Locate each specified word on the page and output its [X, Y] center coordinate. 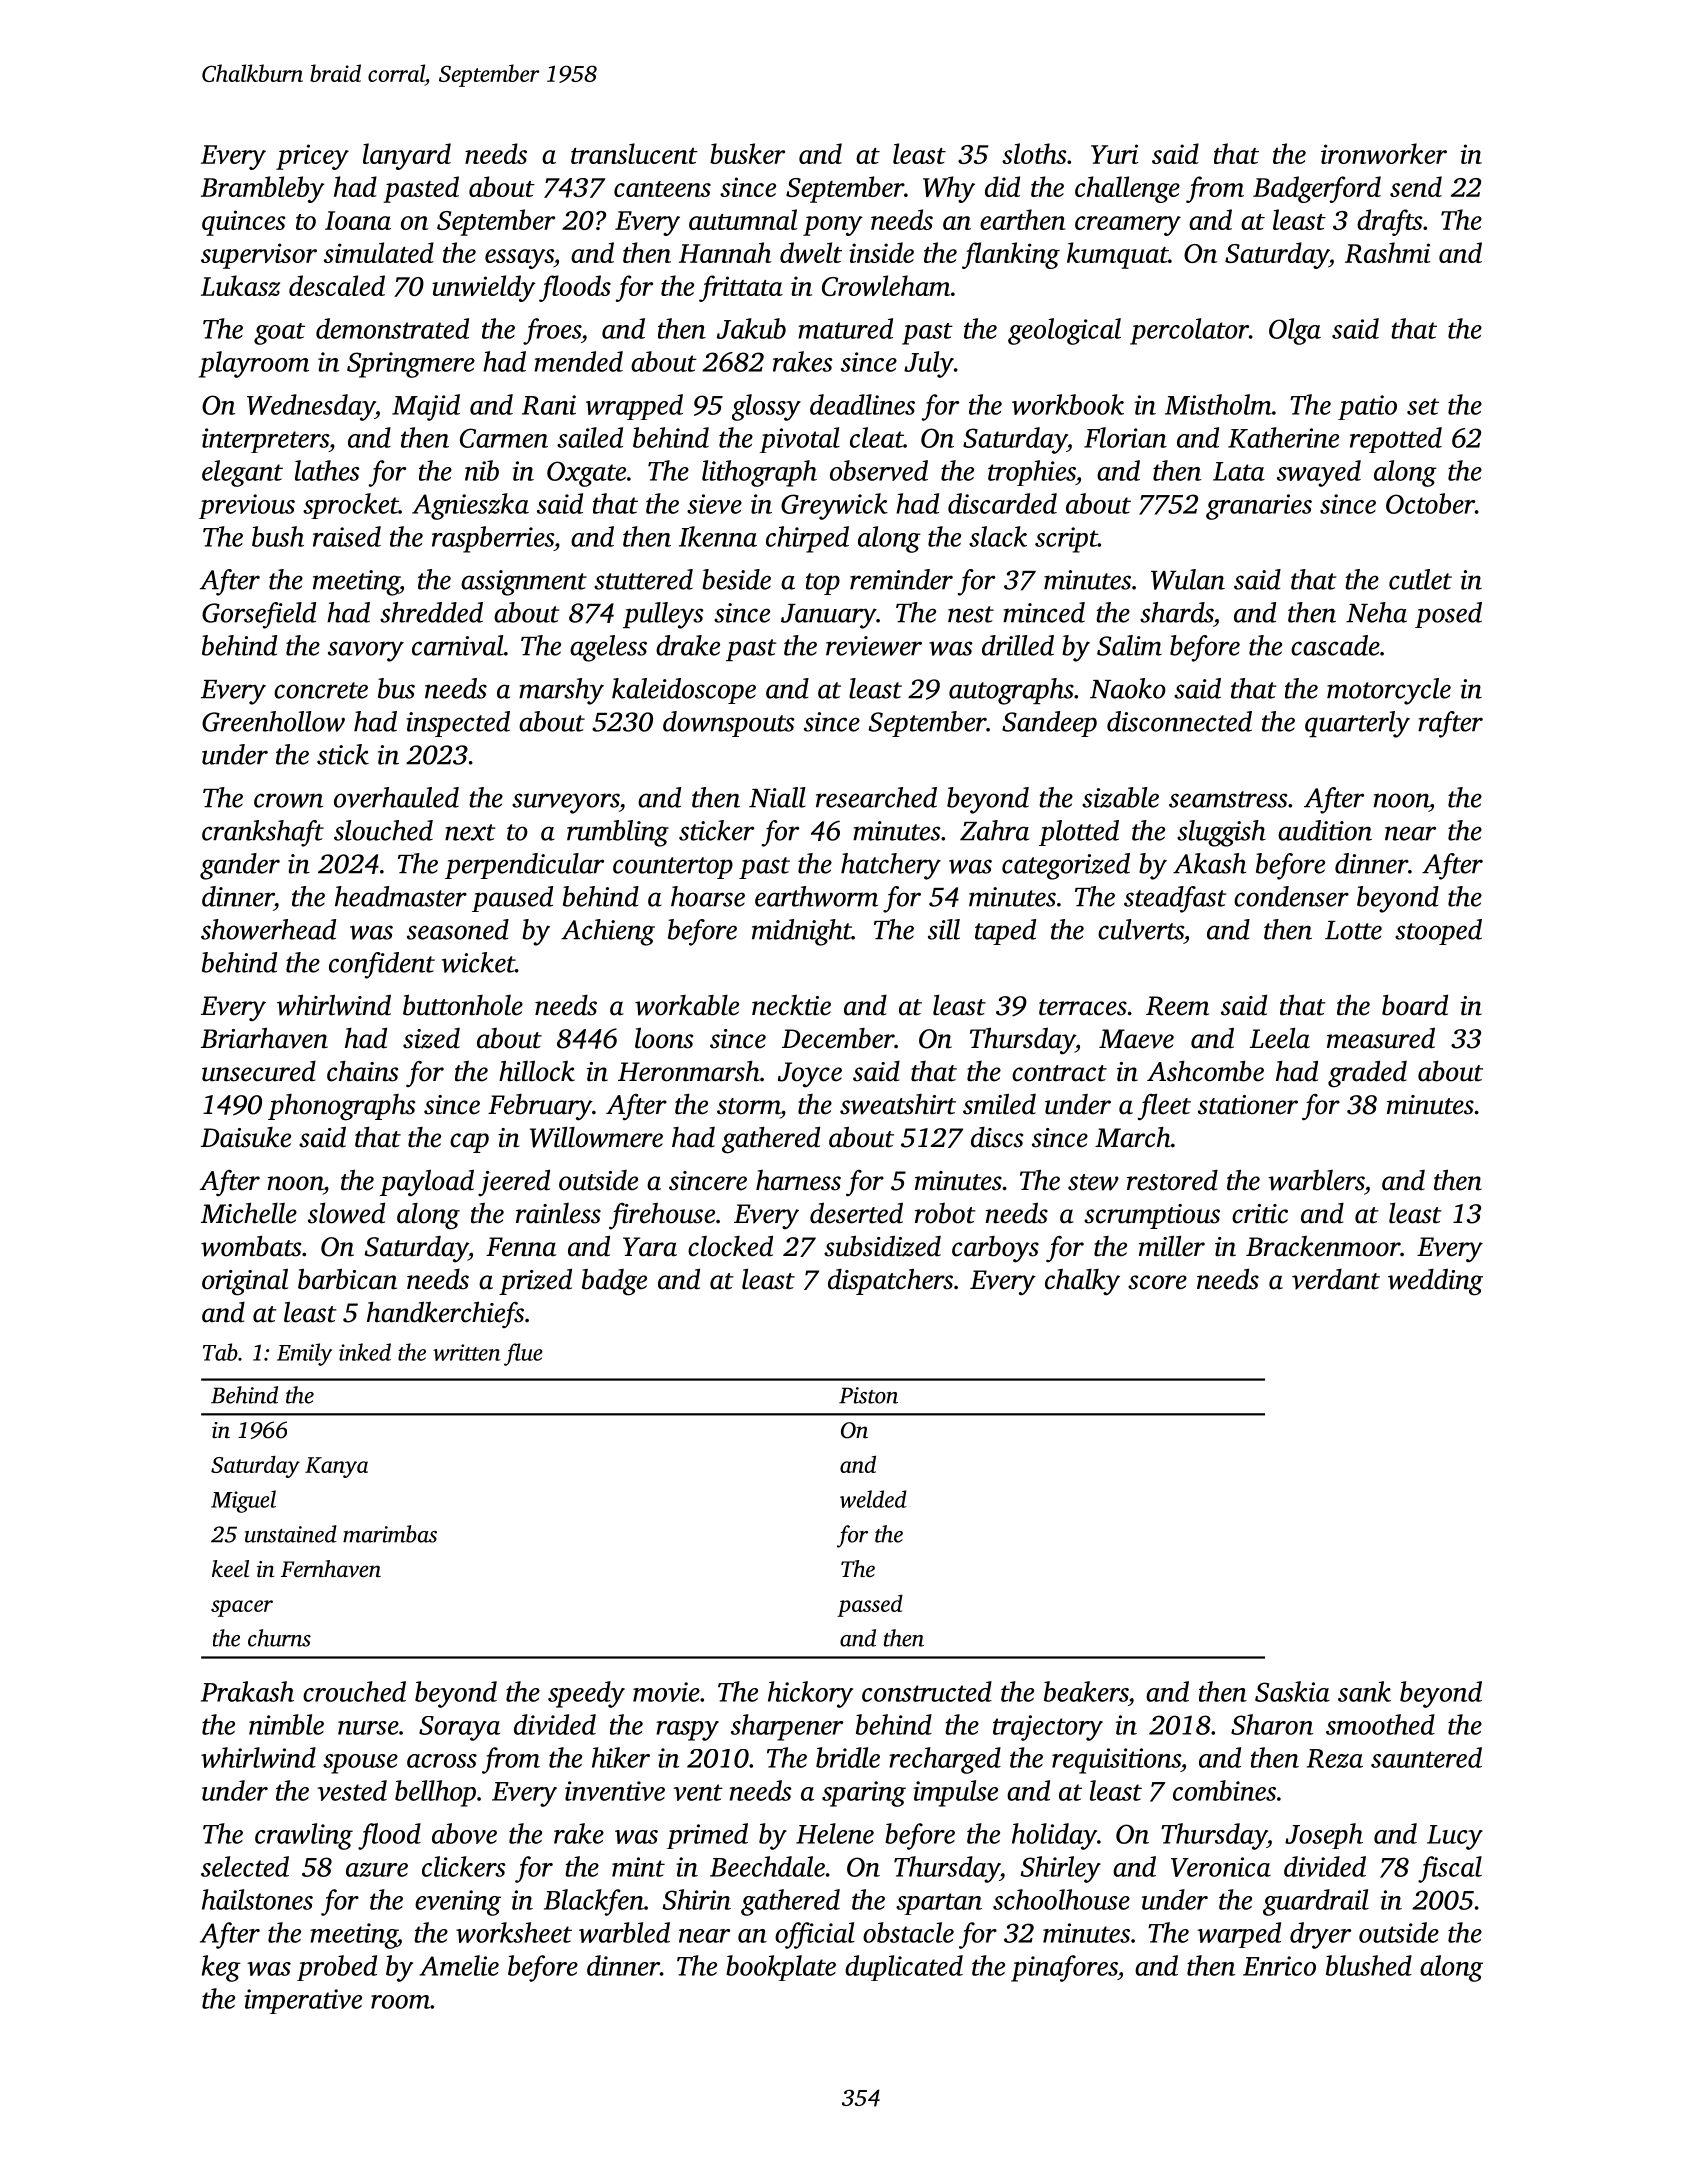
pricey [312, 157]
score [1157, 1282]
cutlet [1420, 579]
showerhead [268, 929]
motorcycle [1389, 691]
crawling [304, 1836]
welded [873, 1499]
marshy [561, 691]
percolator [1189, 331]
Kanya [336, 1467]
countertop [673, 868]
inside [881, 252]
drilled [1018, 645]
